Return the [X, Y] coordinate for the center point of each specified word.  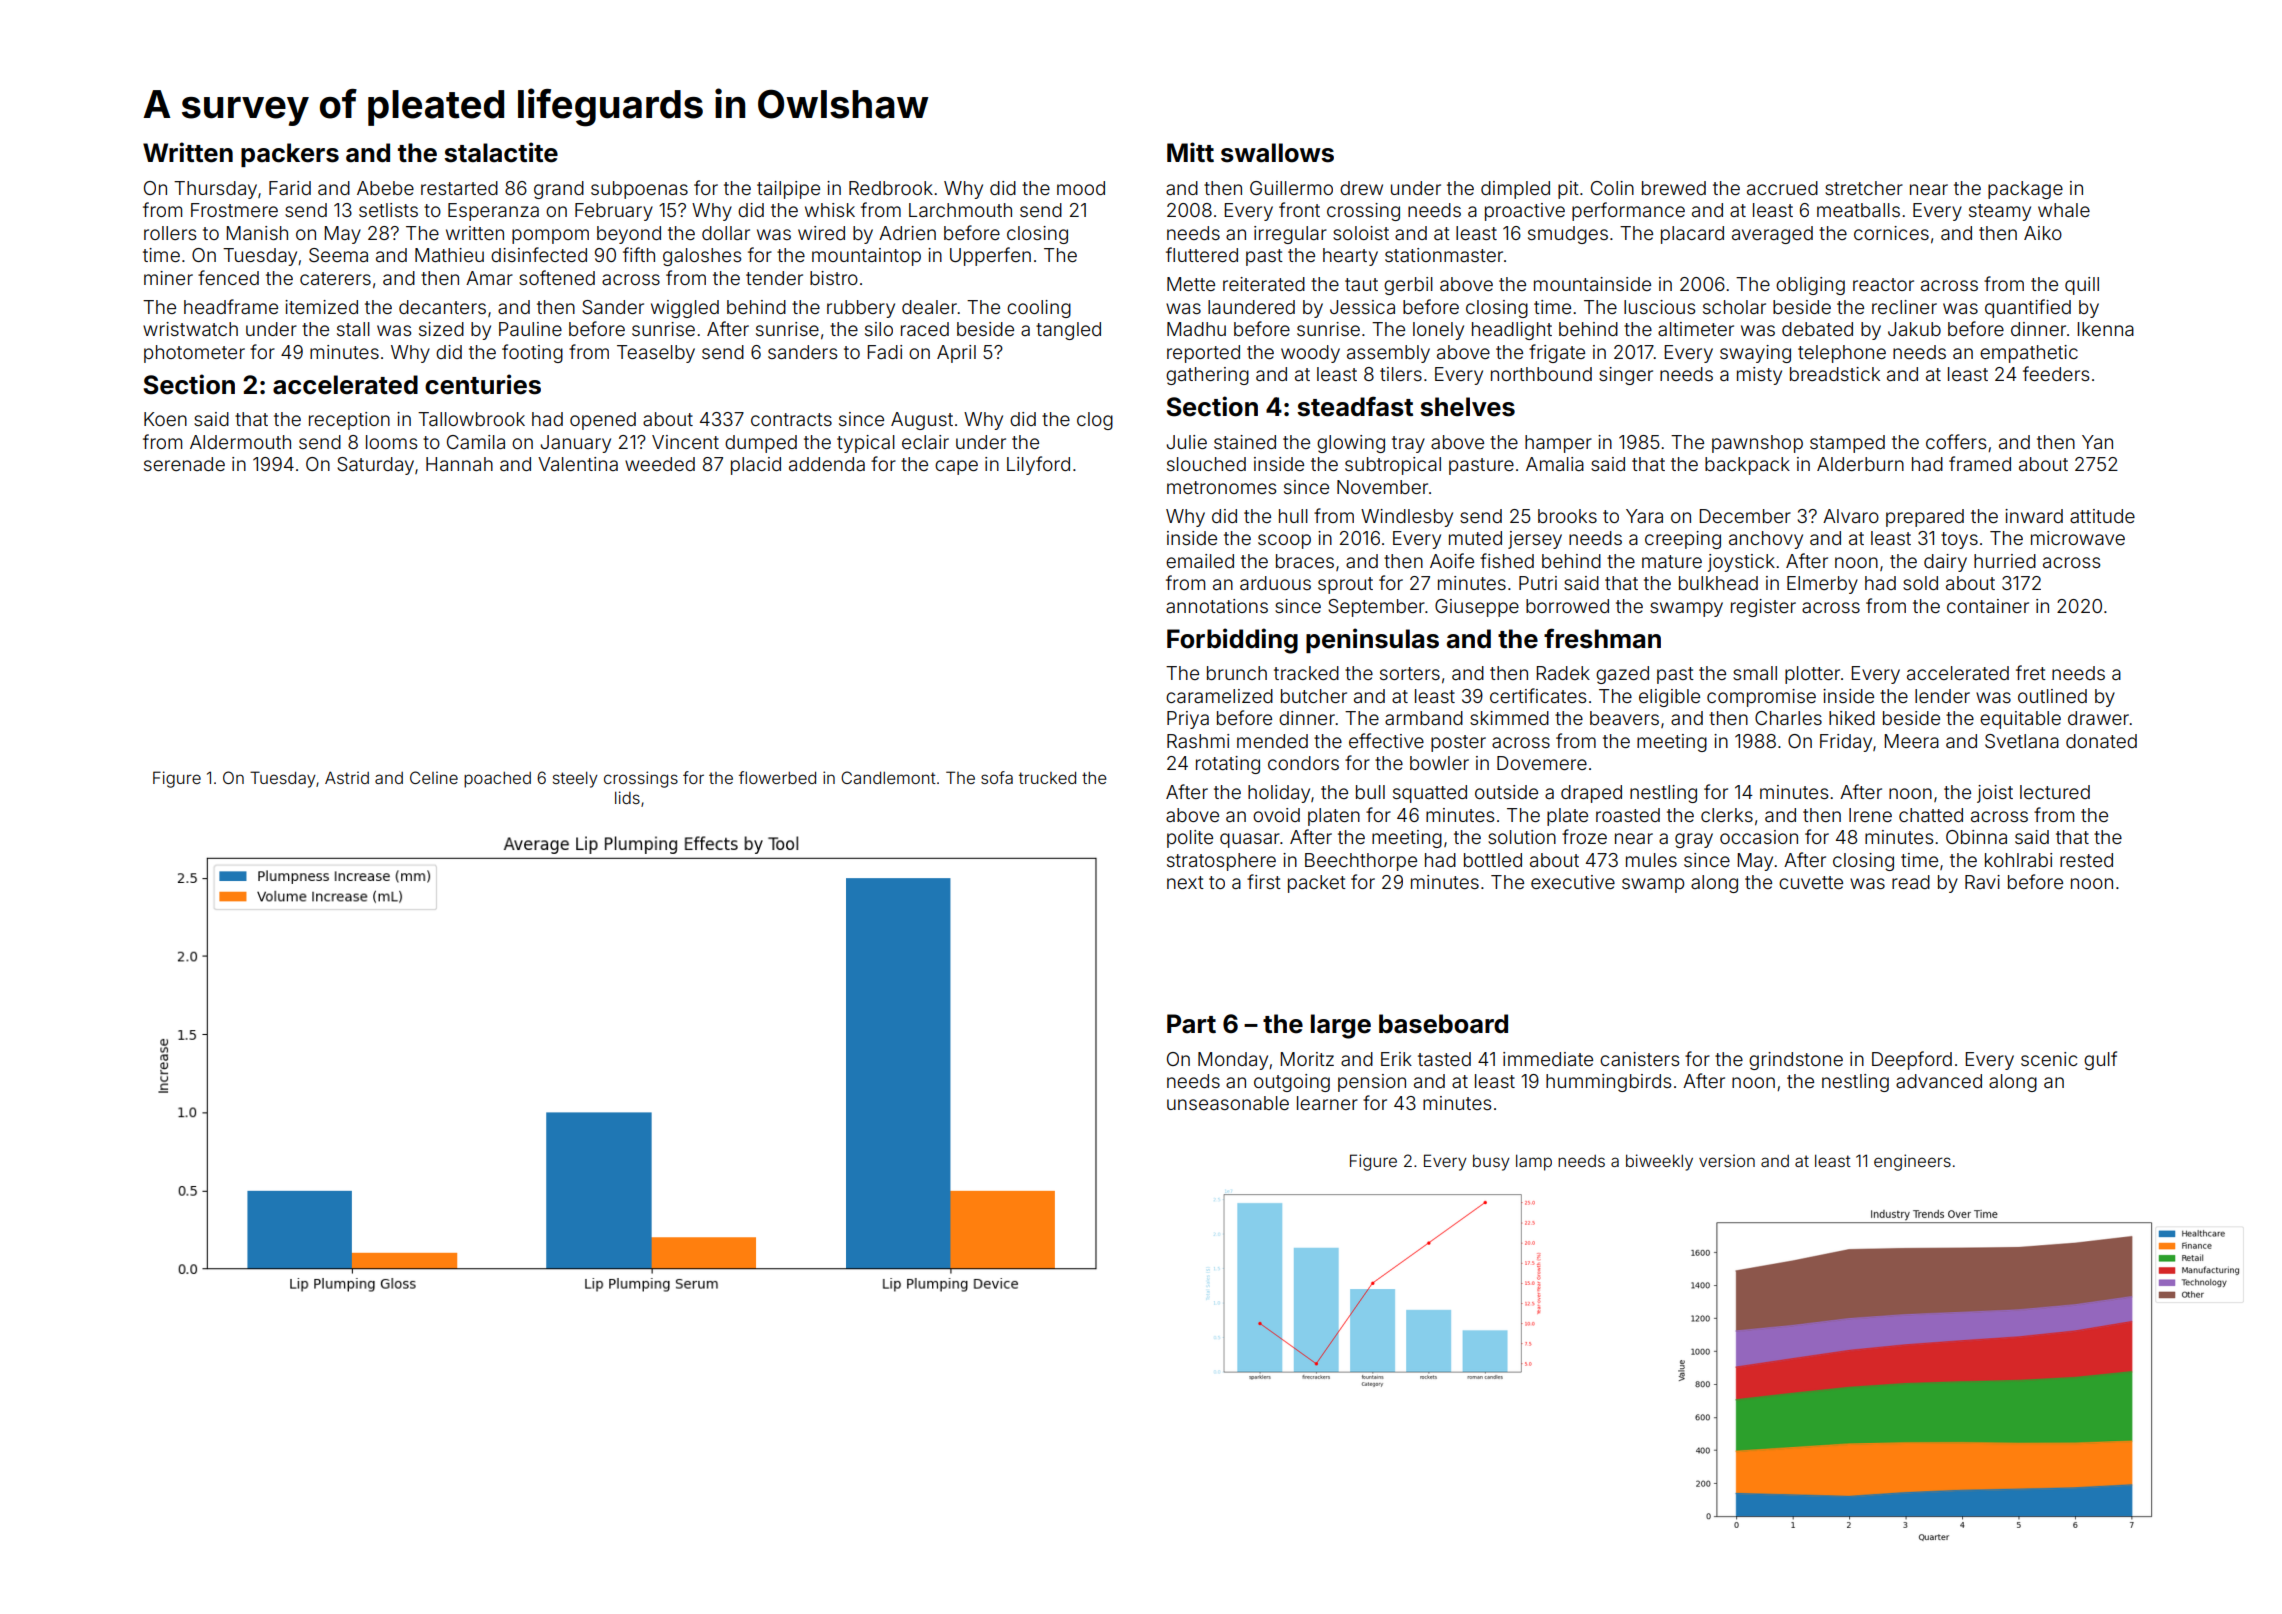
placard [1692, 235]
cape [956, 467]
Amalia [1555, 464]
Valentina [578, 464]
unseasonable [1228, 1103]
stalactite [501, 152]
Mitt [1190, 152]
